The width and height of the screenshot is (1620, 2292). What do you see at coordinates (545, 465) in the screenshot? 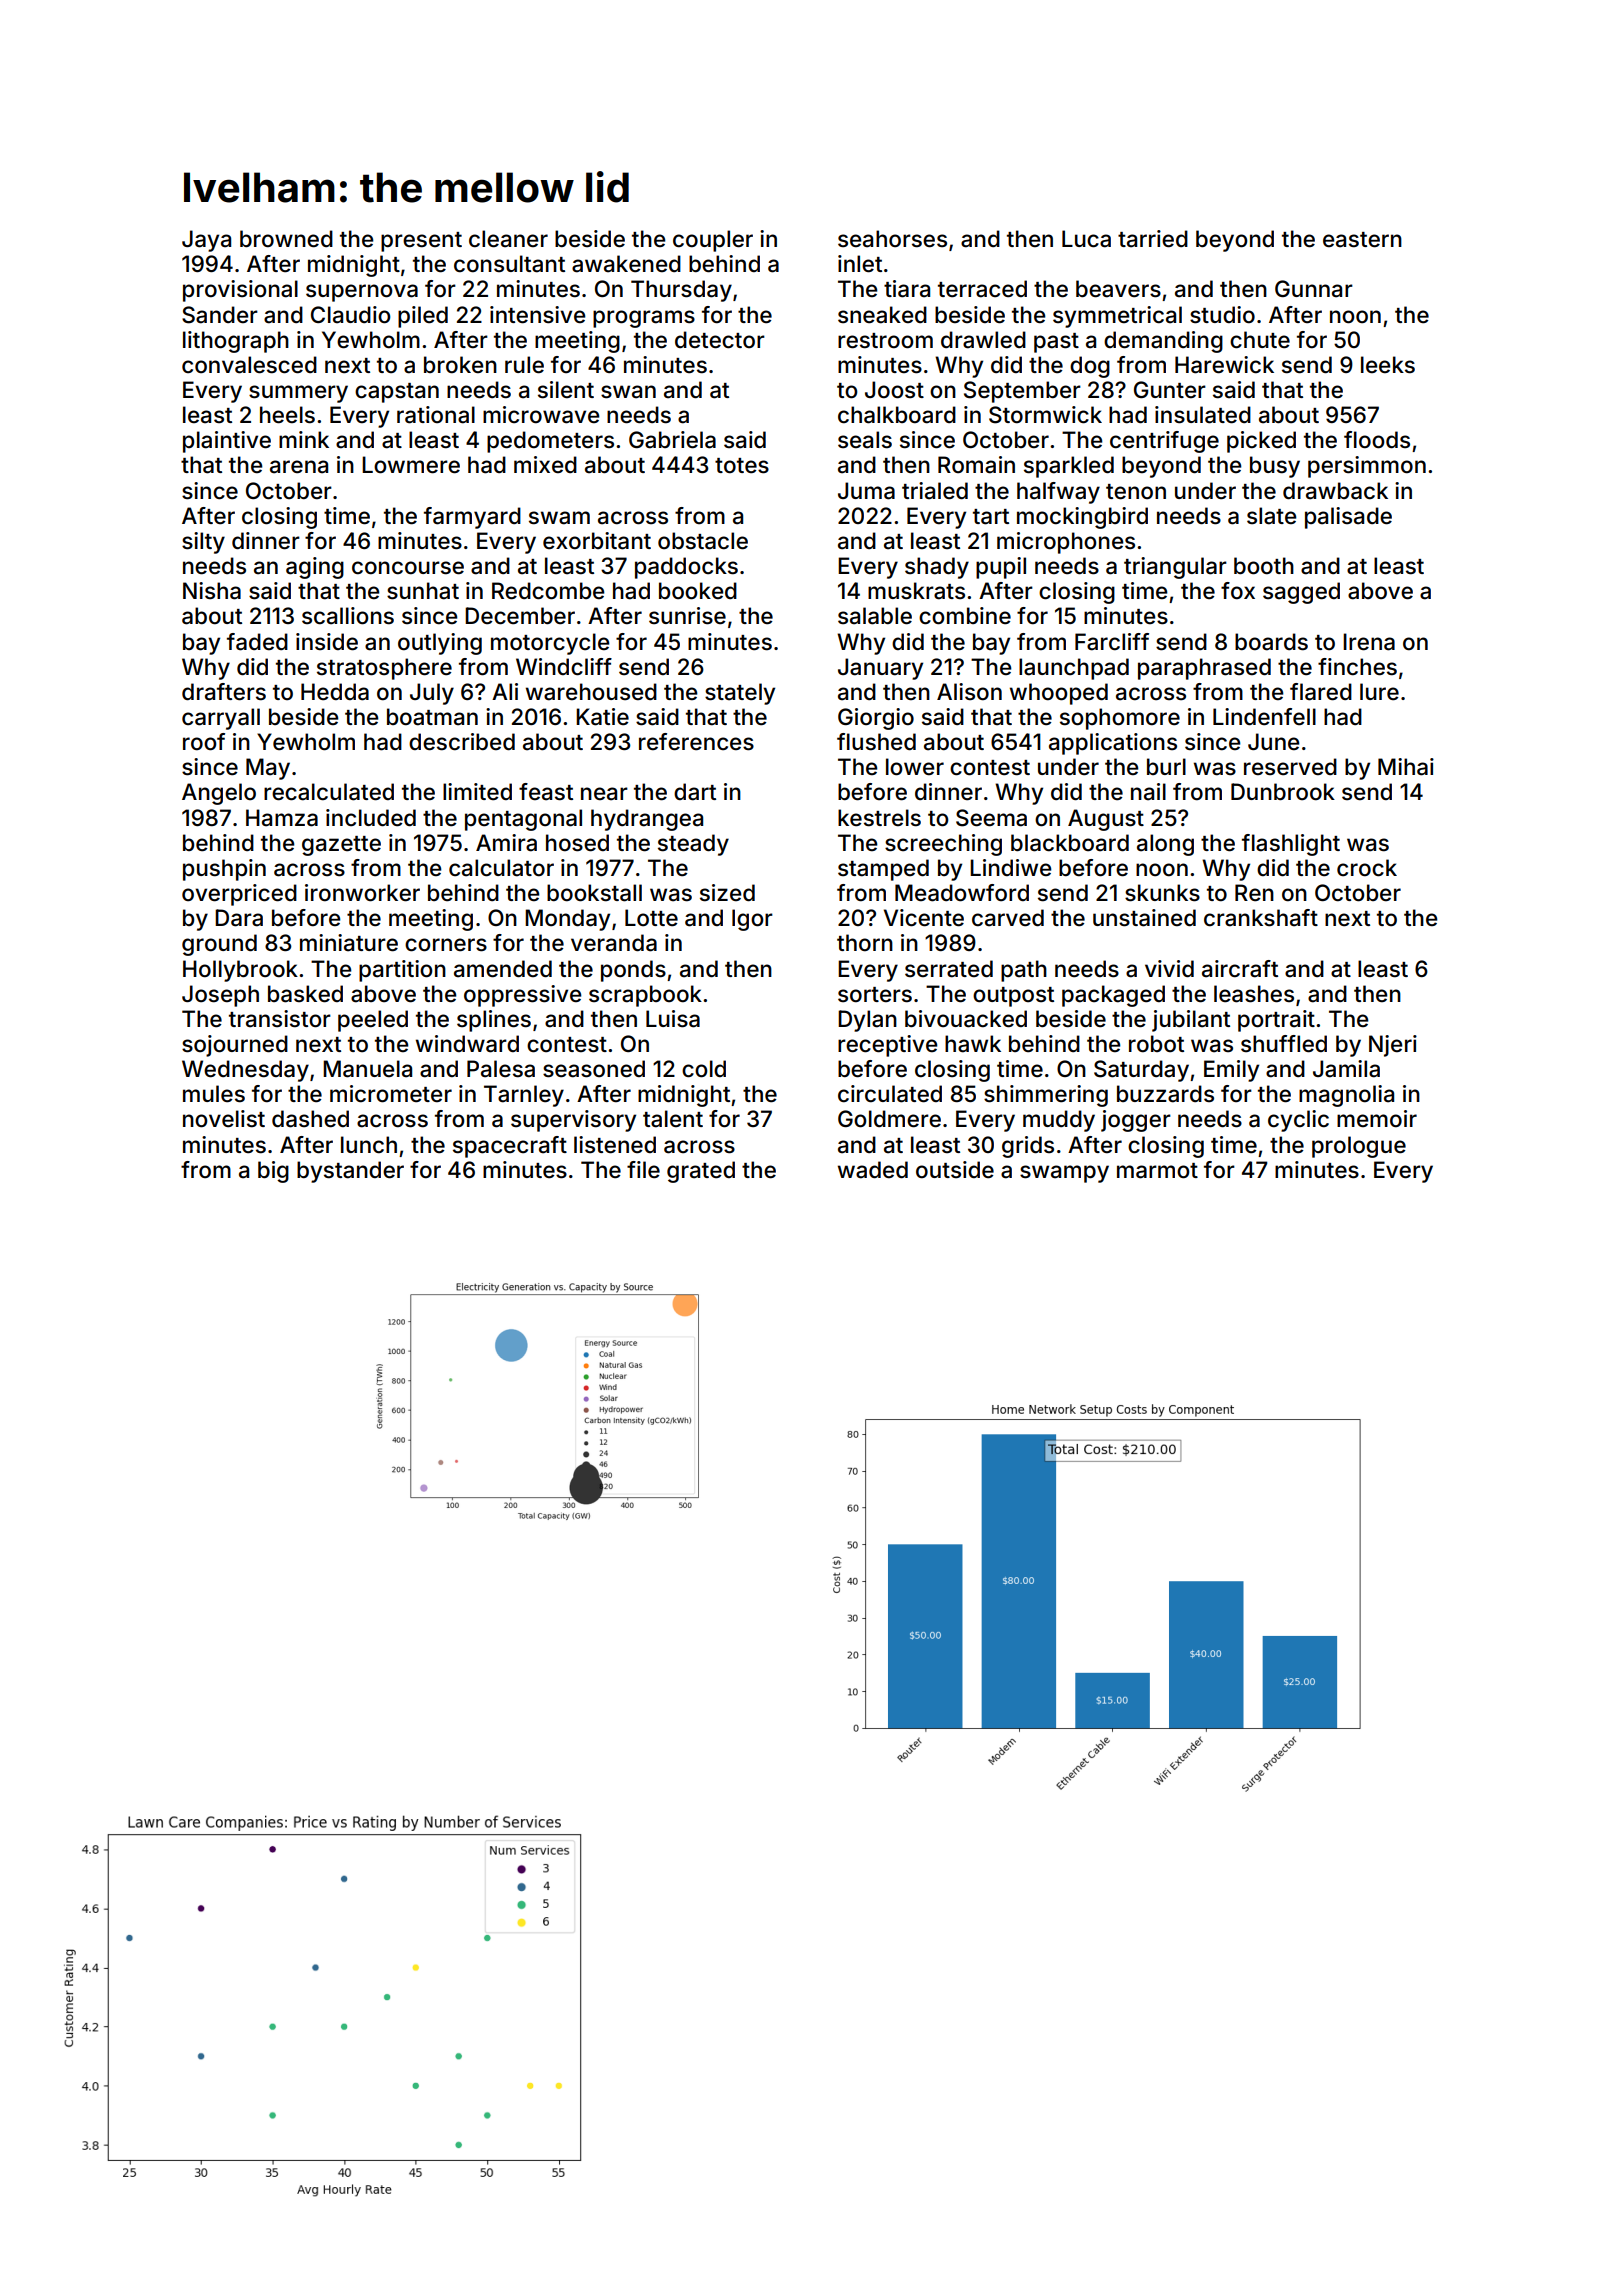
I see `mixed` at bounding box center [545, 465].
